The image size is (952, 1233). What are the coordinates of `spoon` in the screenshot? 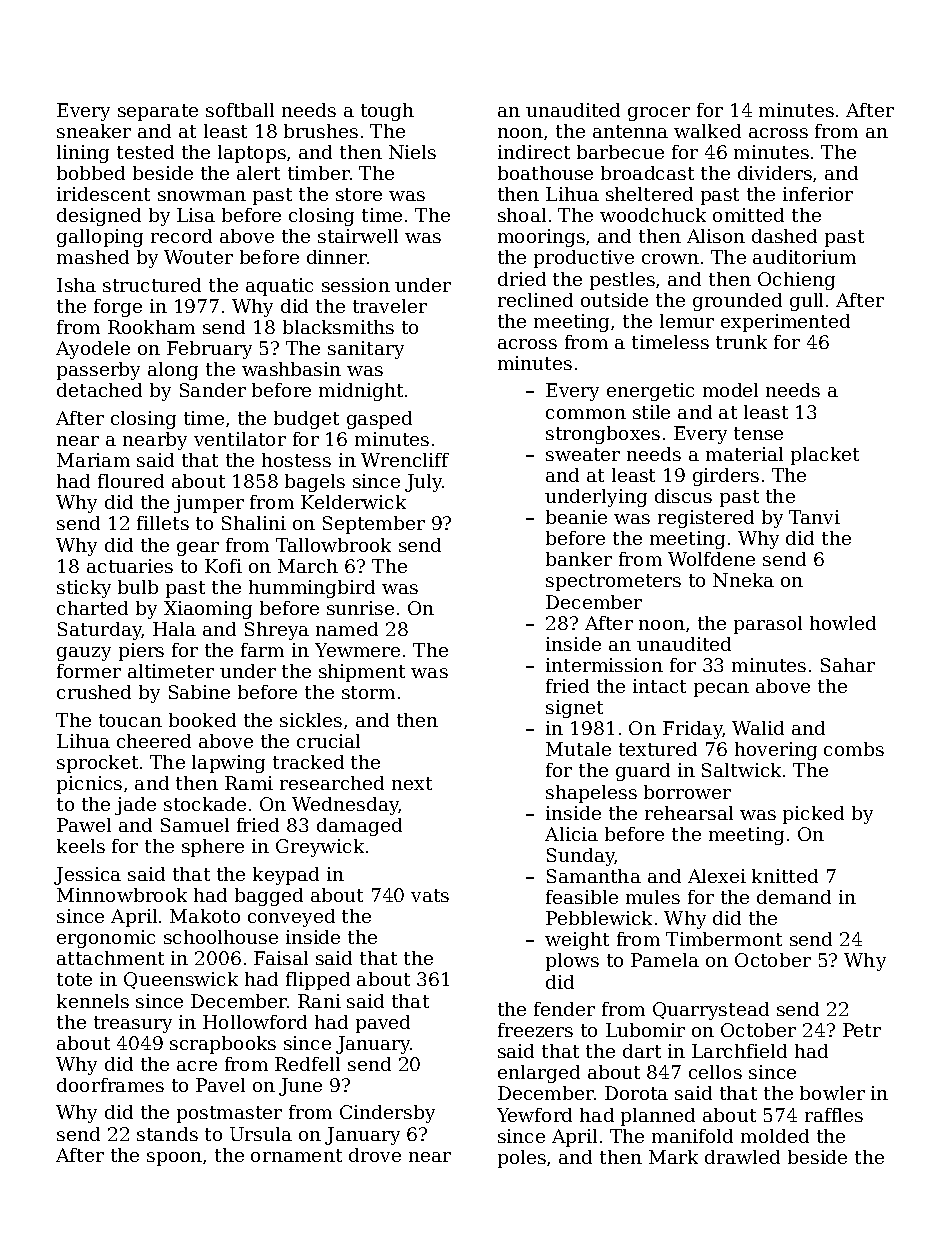 It's located at (174, 1159).
